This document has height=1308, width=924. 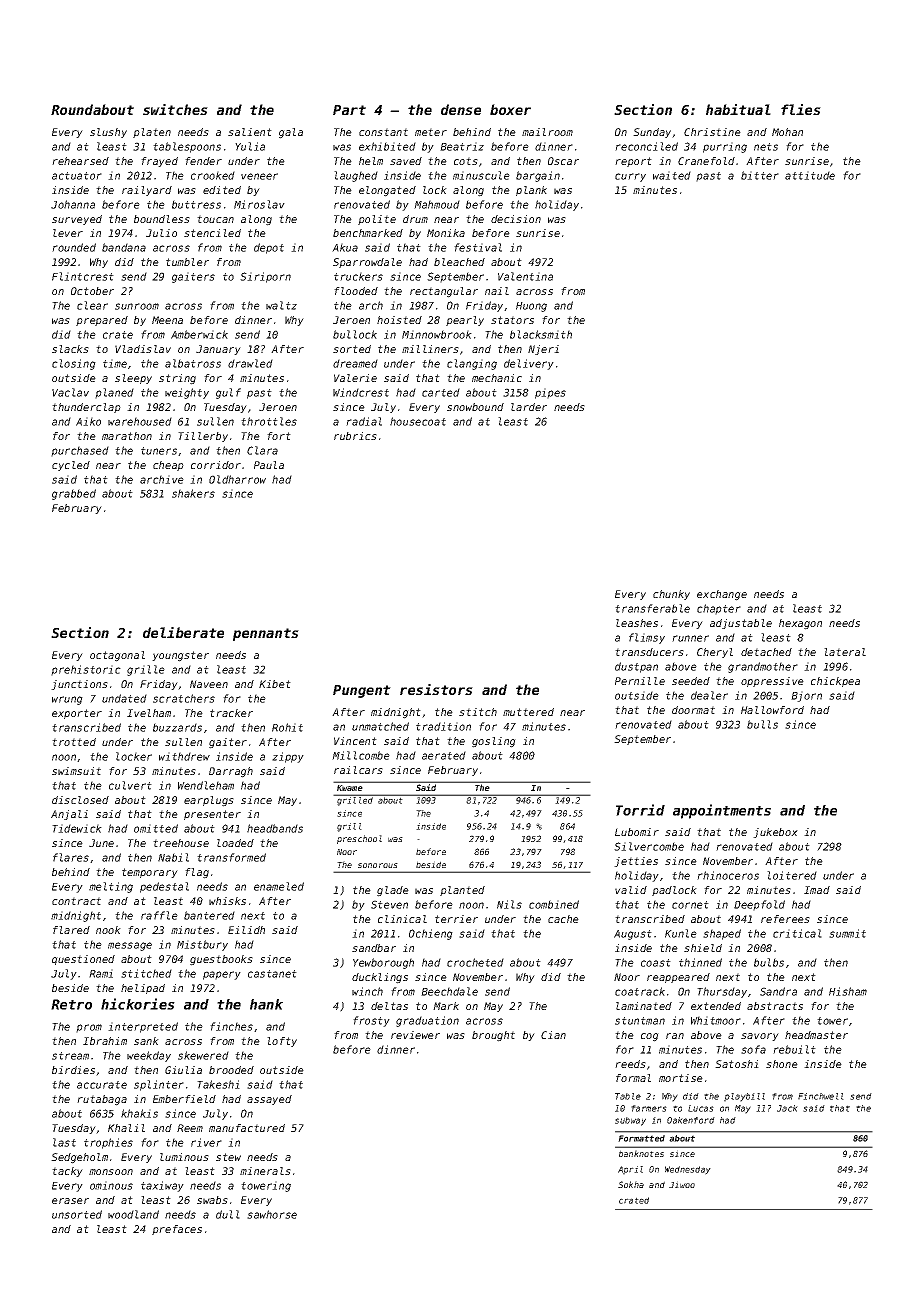 What do you see at coordinates (547, 132) in the document?
I see `mailroom` at bounding box center [547, 132].
